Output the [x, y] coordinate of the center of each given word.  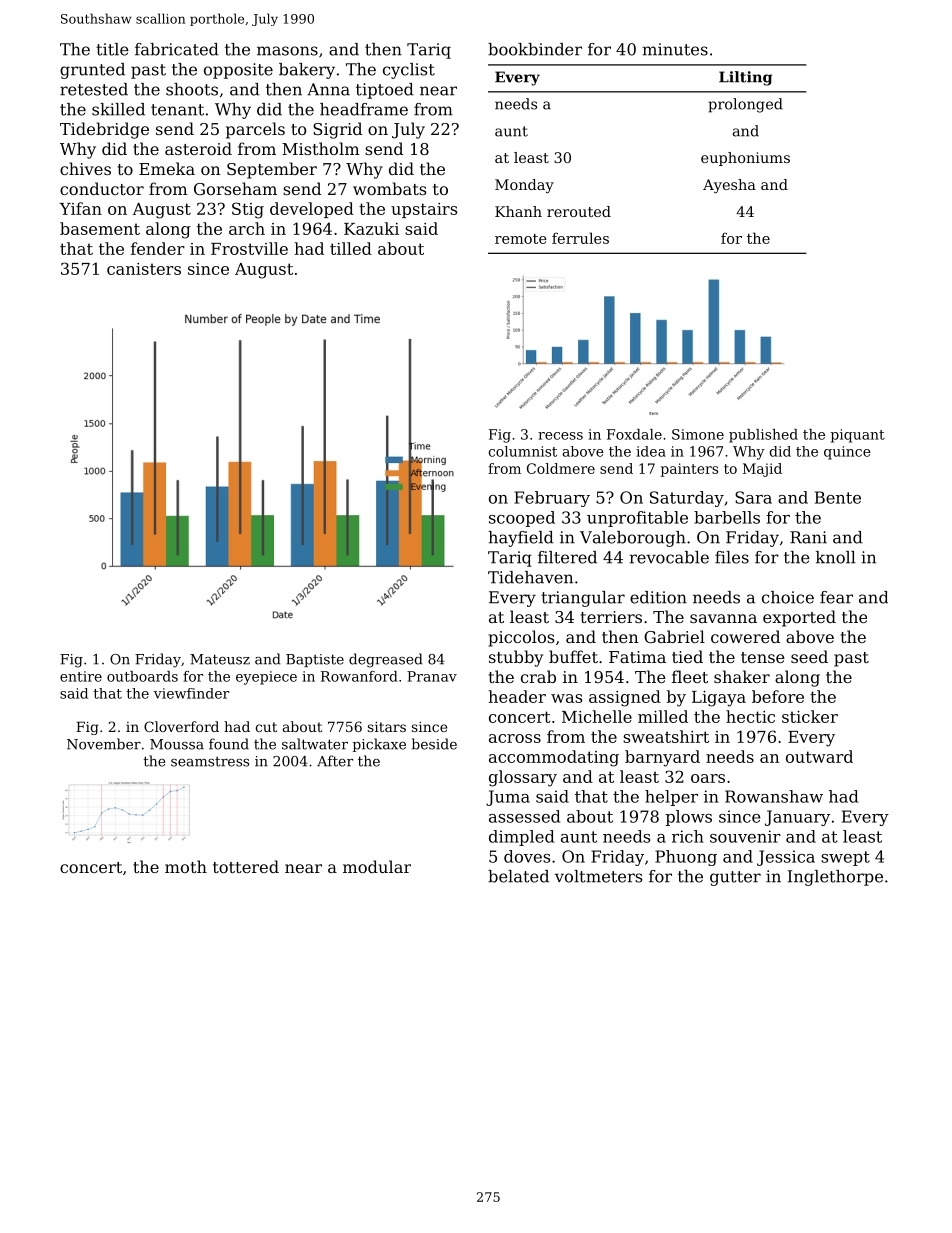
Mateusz [220, 659]
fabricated [177, 49]
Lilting [745, 78]
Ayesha [729, 186]
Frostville [249, 248]
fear [836, 597]
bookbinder [535, 49]
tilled [351, 248]
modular [377, 866]
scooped [522, 519]
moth [186, 866]
